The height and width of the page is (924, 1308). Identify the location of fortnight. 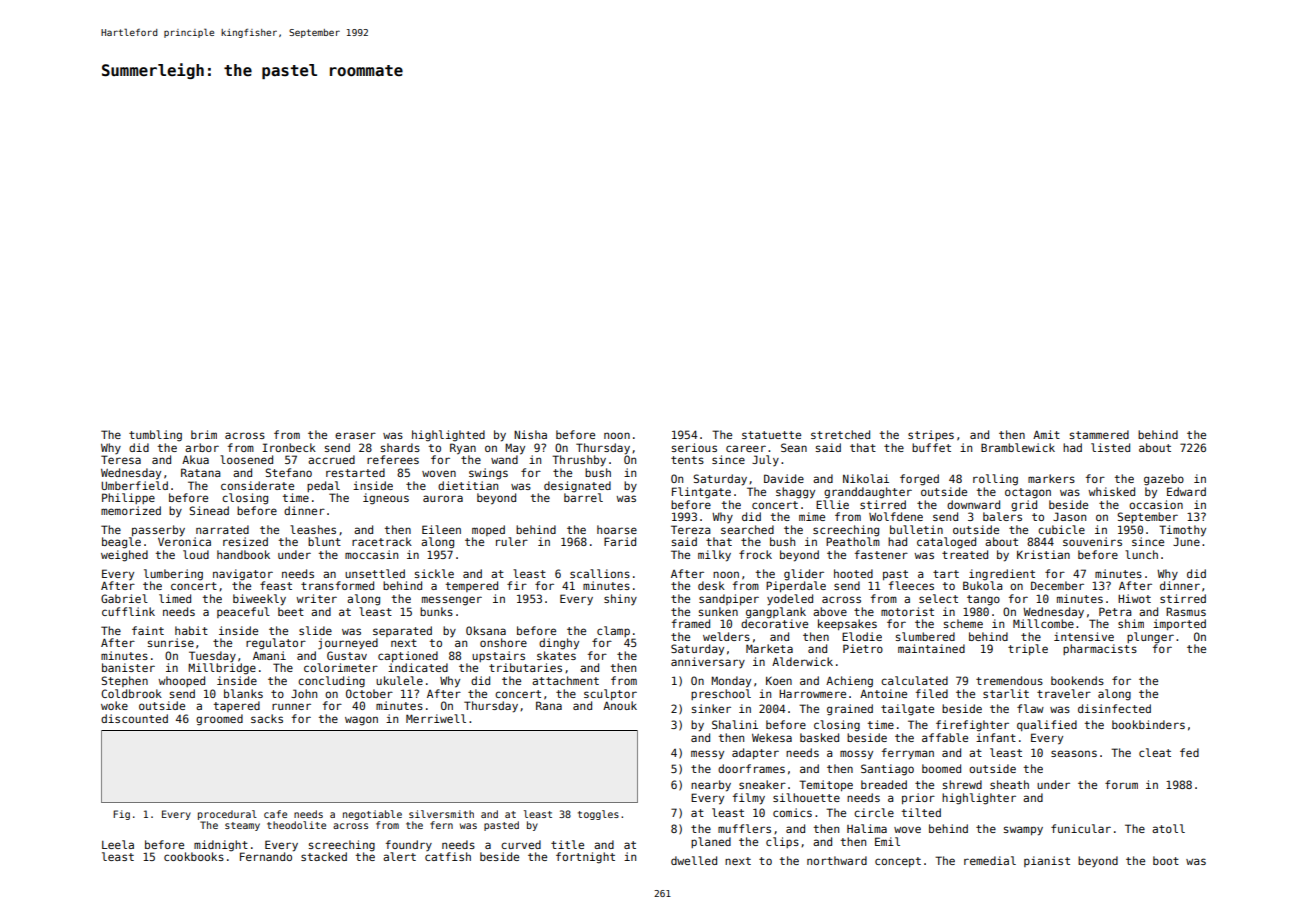
(585, 858).
